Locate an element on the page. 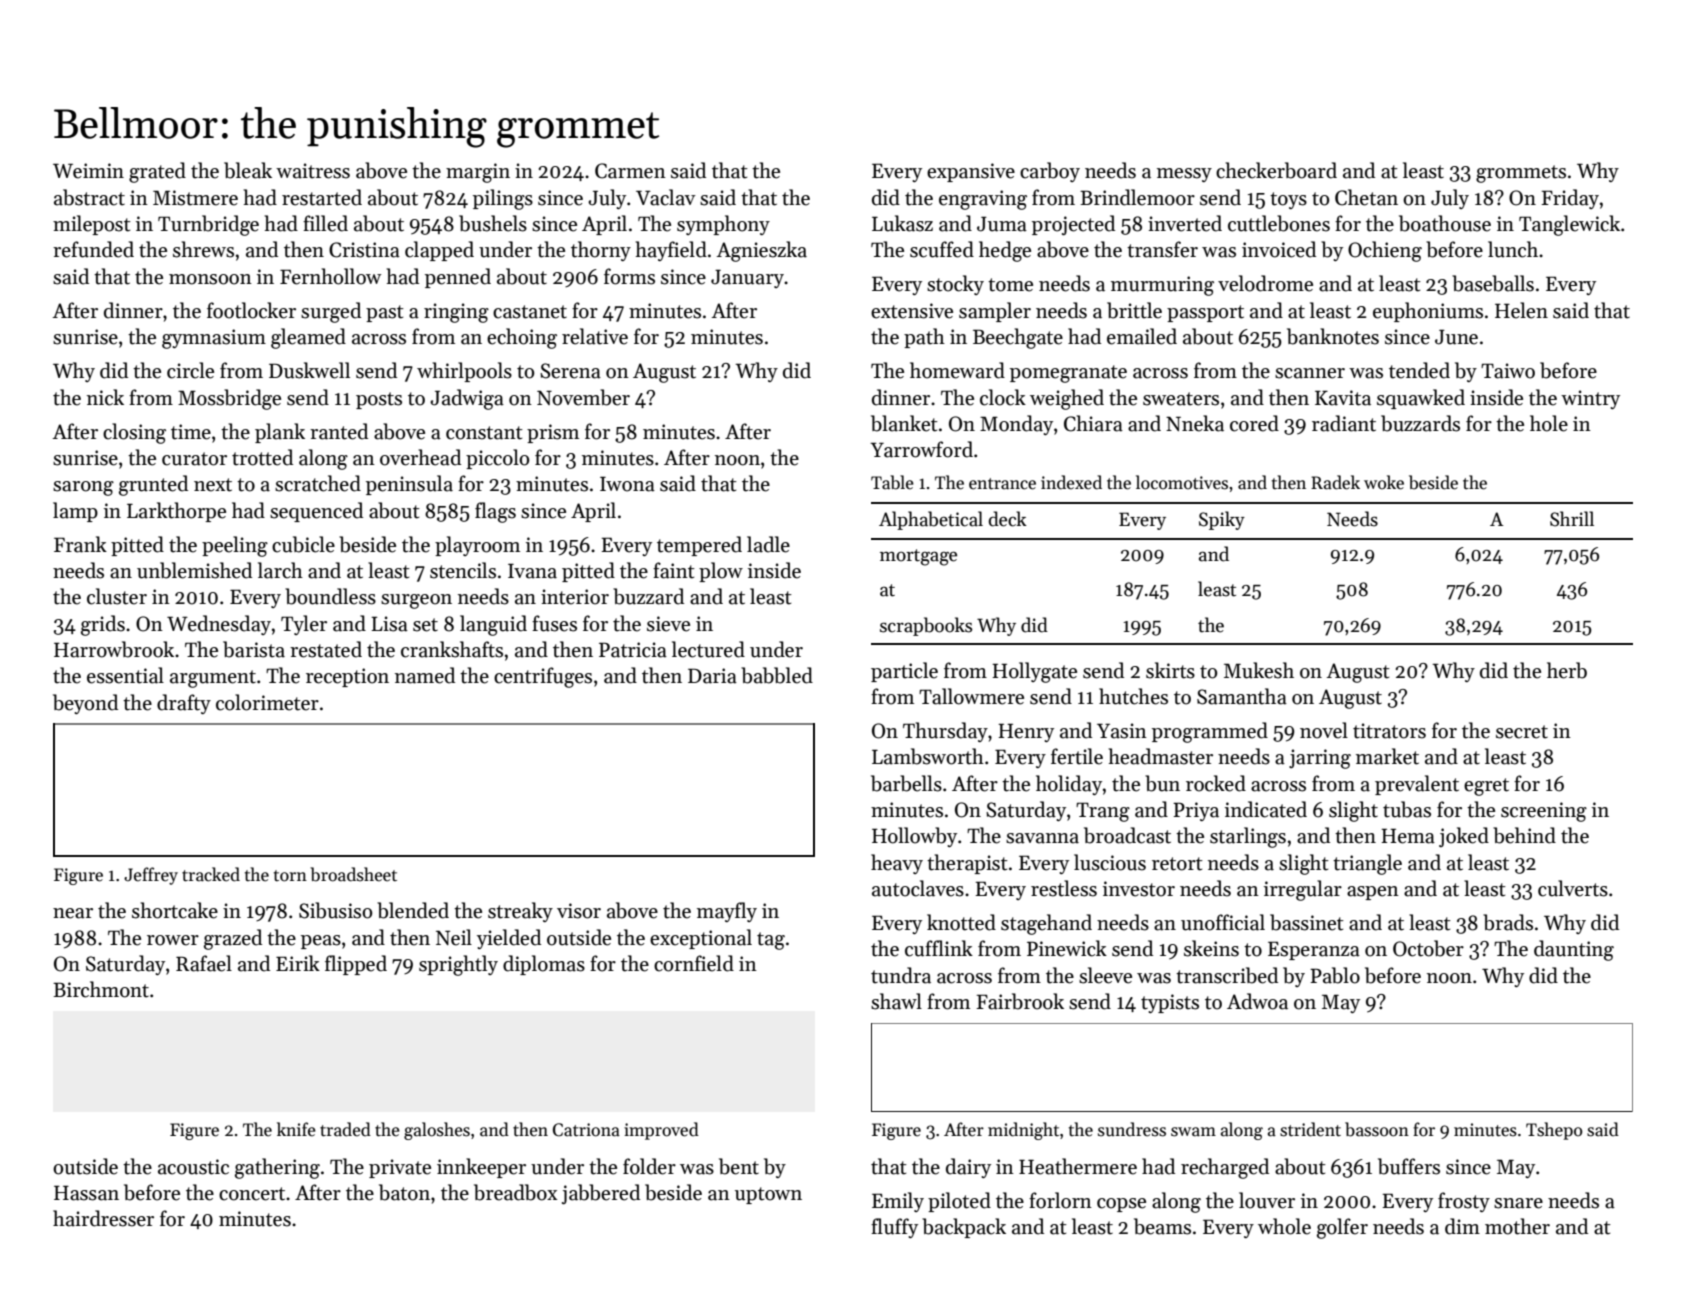 This page has height=1303, width=1686. gleamed is located at coordinates (308, 338).
